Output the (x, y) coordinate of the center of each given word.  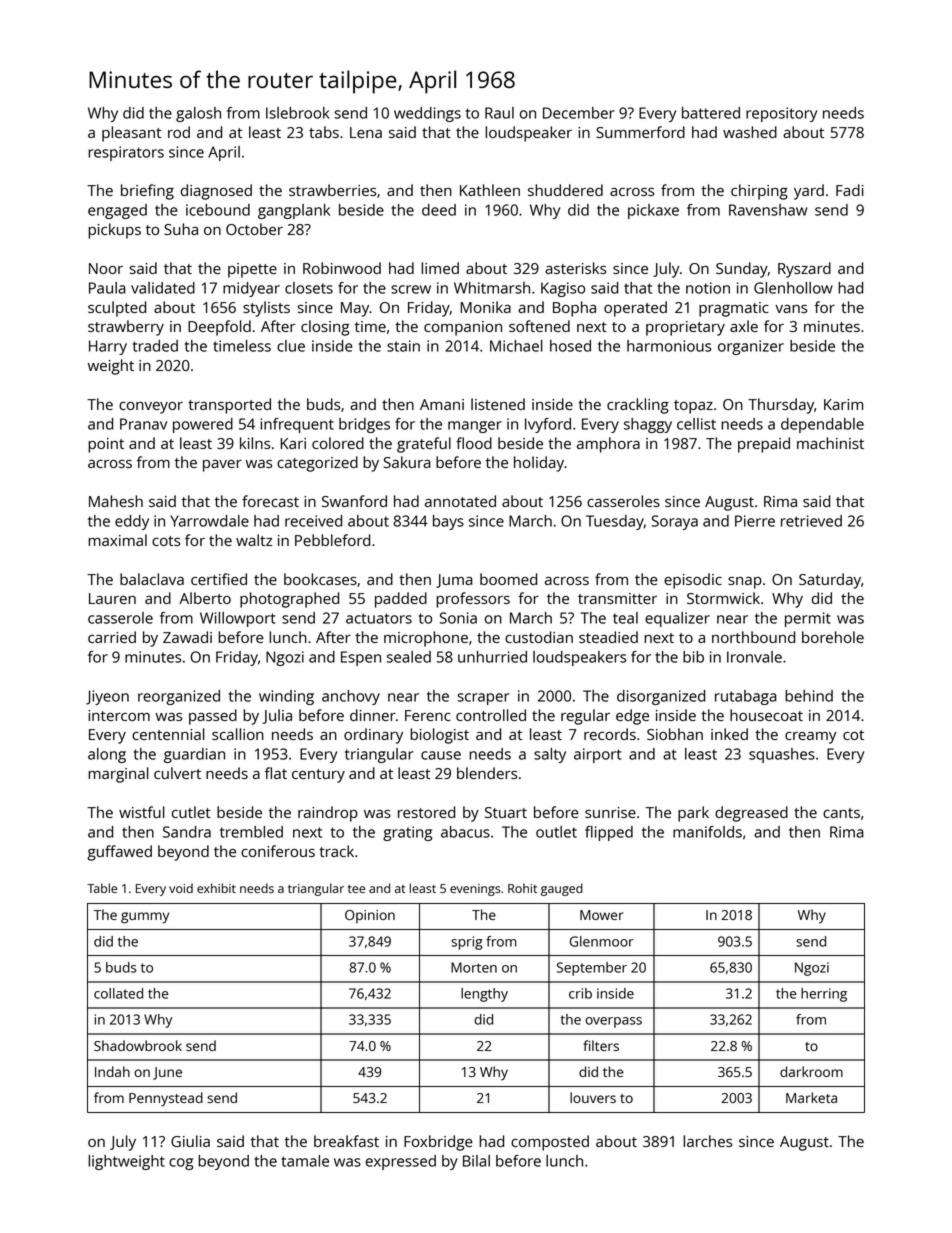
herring (824, 995)
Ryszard (804, 270)
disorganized (661, 697)
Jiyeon (107, 697)
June (167, 1073)
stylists (266, 309)
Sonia (458, 618)
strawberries (332, 190)
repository (781, 114)
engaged (117, 211)
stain (403, 346)
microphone (426, 639)
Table (102, 888)
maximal (117, 540)
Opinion (370, 916)
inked (729, 734)
